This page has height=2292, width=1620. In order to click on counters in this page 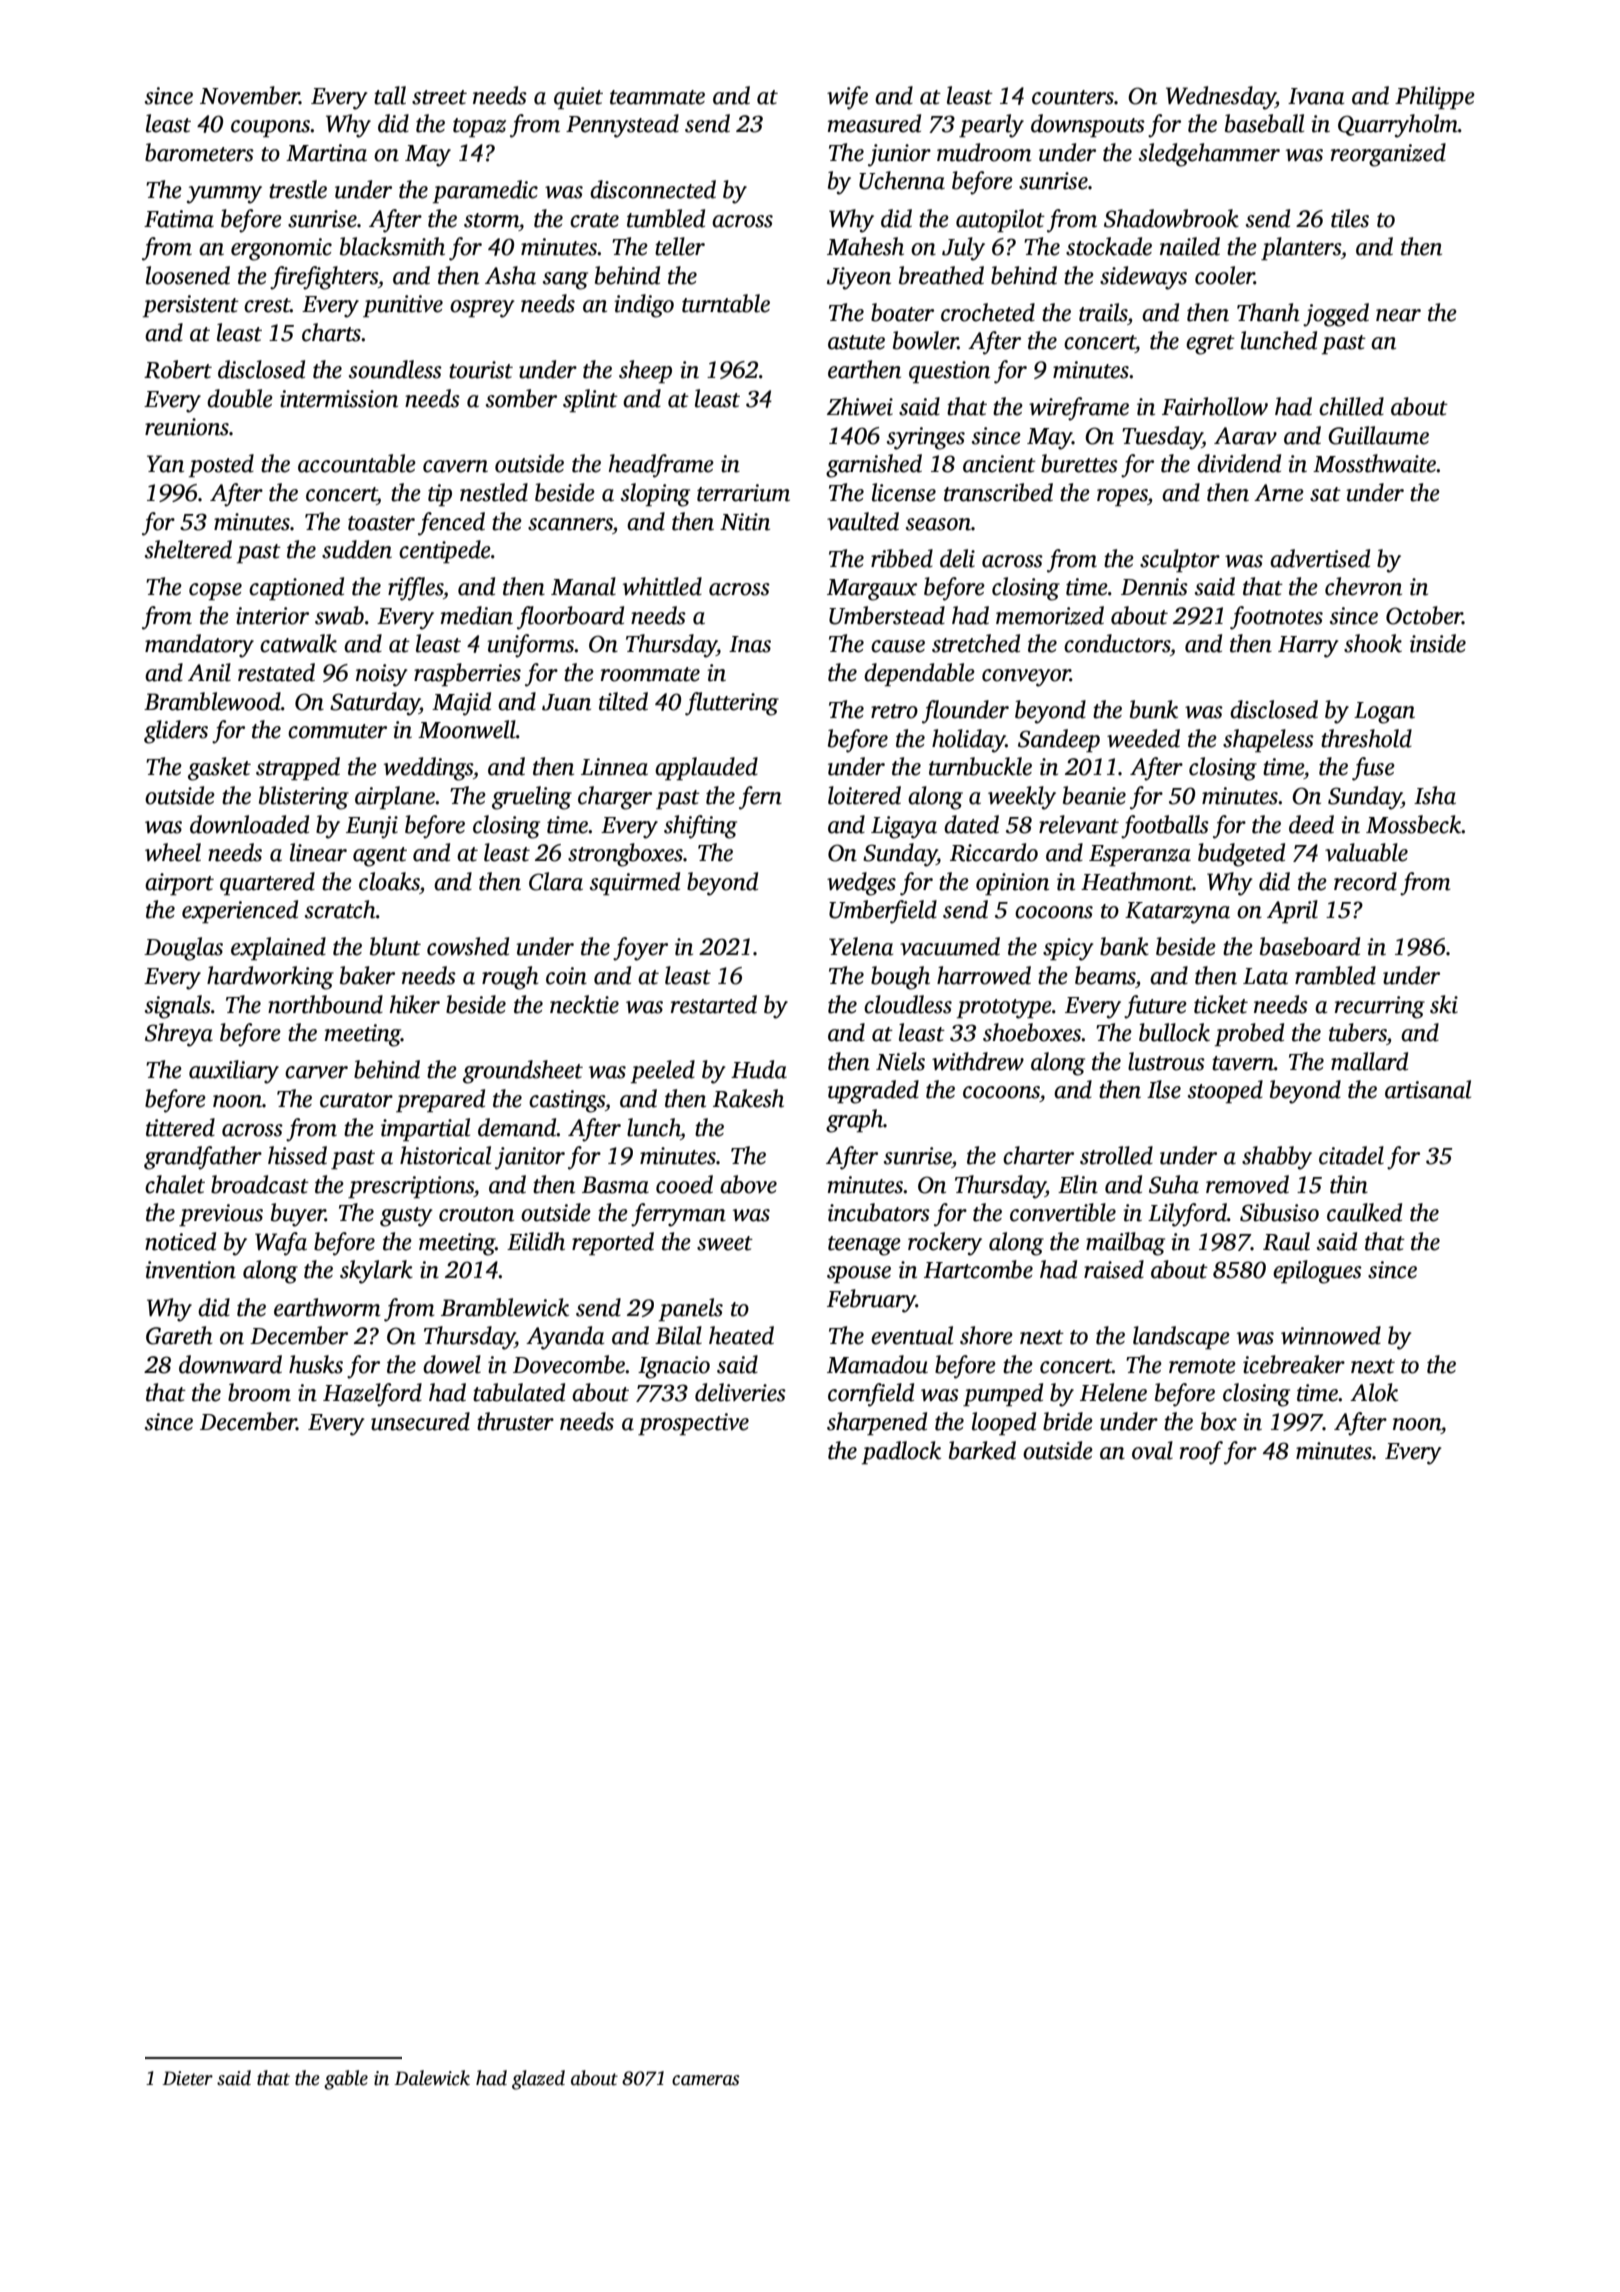, I will do `click(1073, 97)`.
